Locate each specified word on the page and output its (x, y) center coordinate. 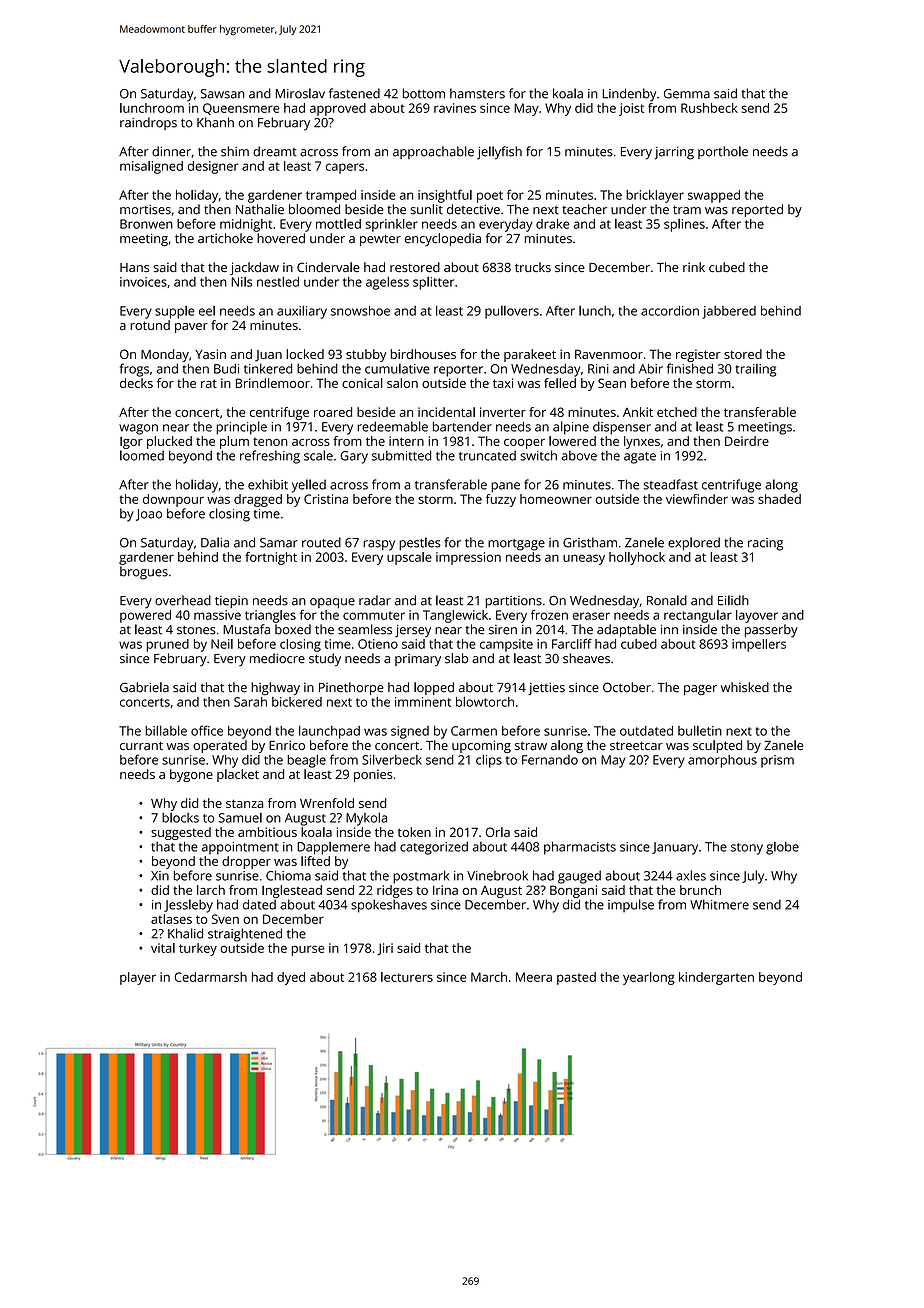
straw (531, 746)
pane (505, 487)
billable (166, 730)
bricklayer (655, 196)
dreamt (275, 151)
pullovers (512, 312)
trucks (533, 267)
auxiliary (302, 312)
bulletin (700, 730)
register (698, 355)
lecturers (407, 977)
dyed (291, 978)
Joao (149, 515)
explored (694, 544)
